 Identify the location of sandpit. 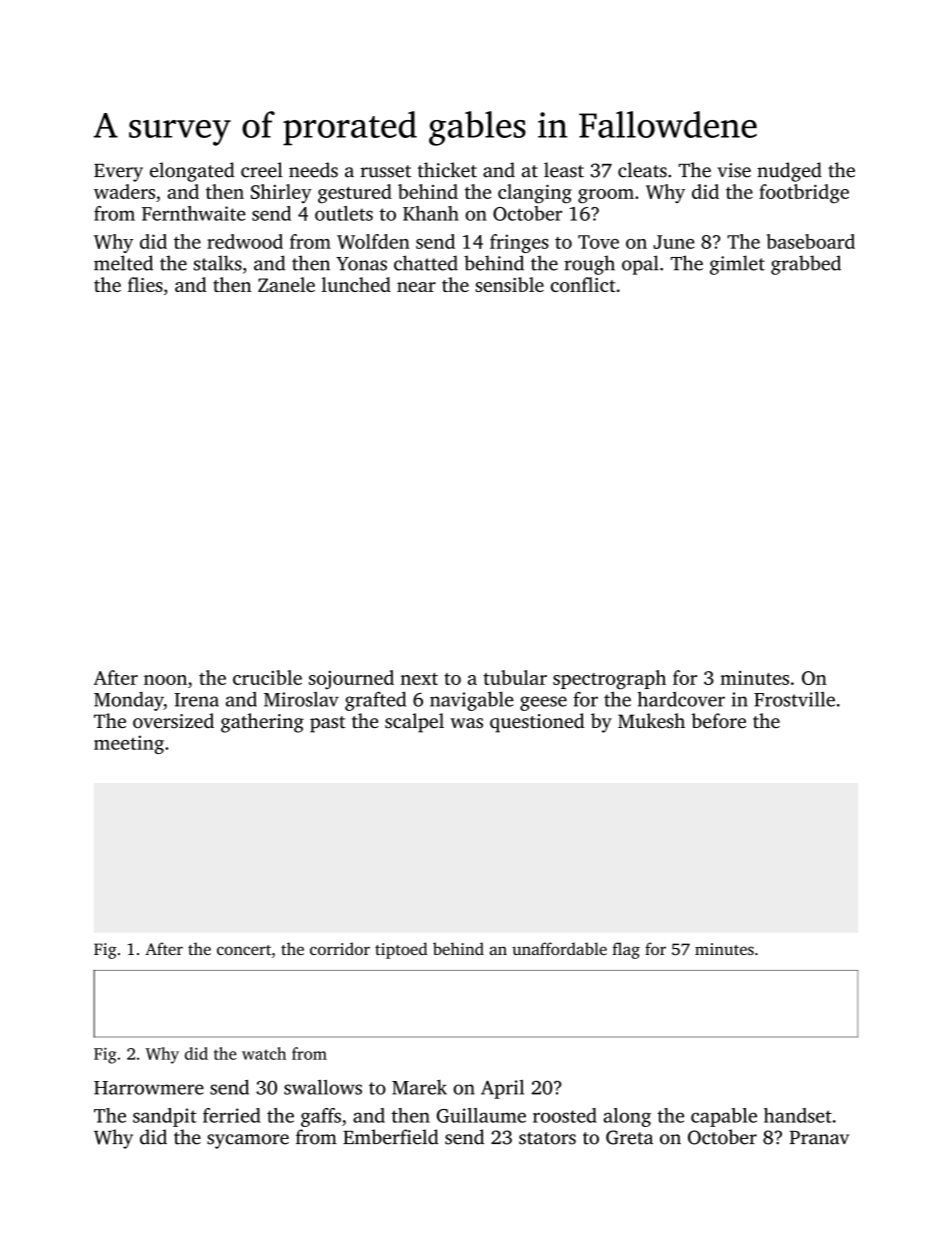
(165, 1117).
